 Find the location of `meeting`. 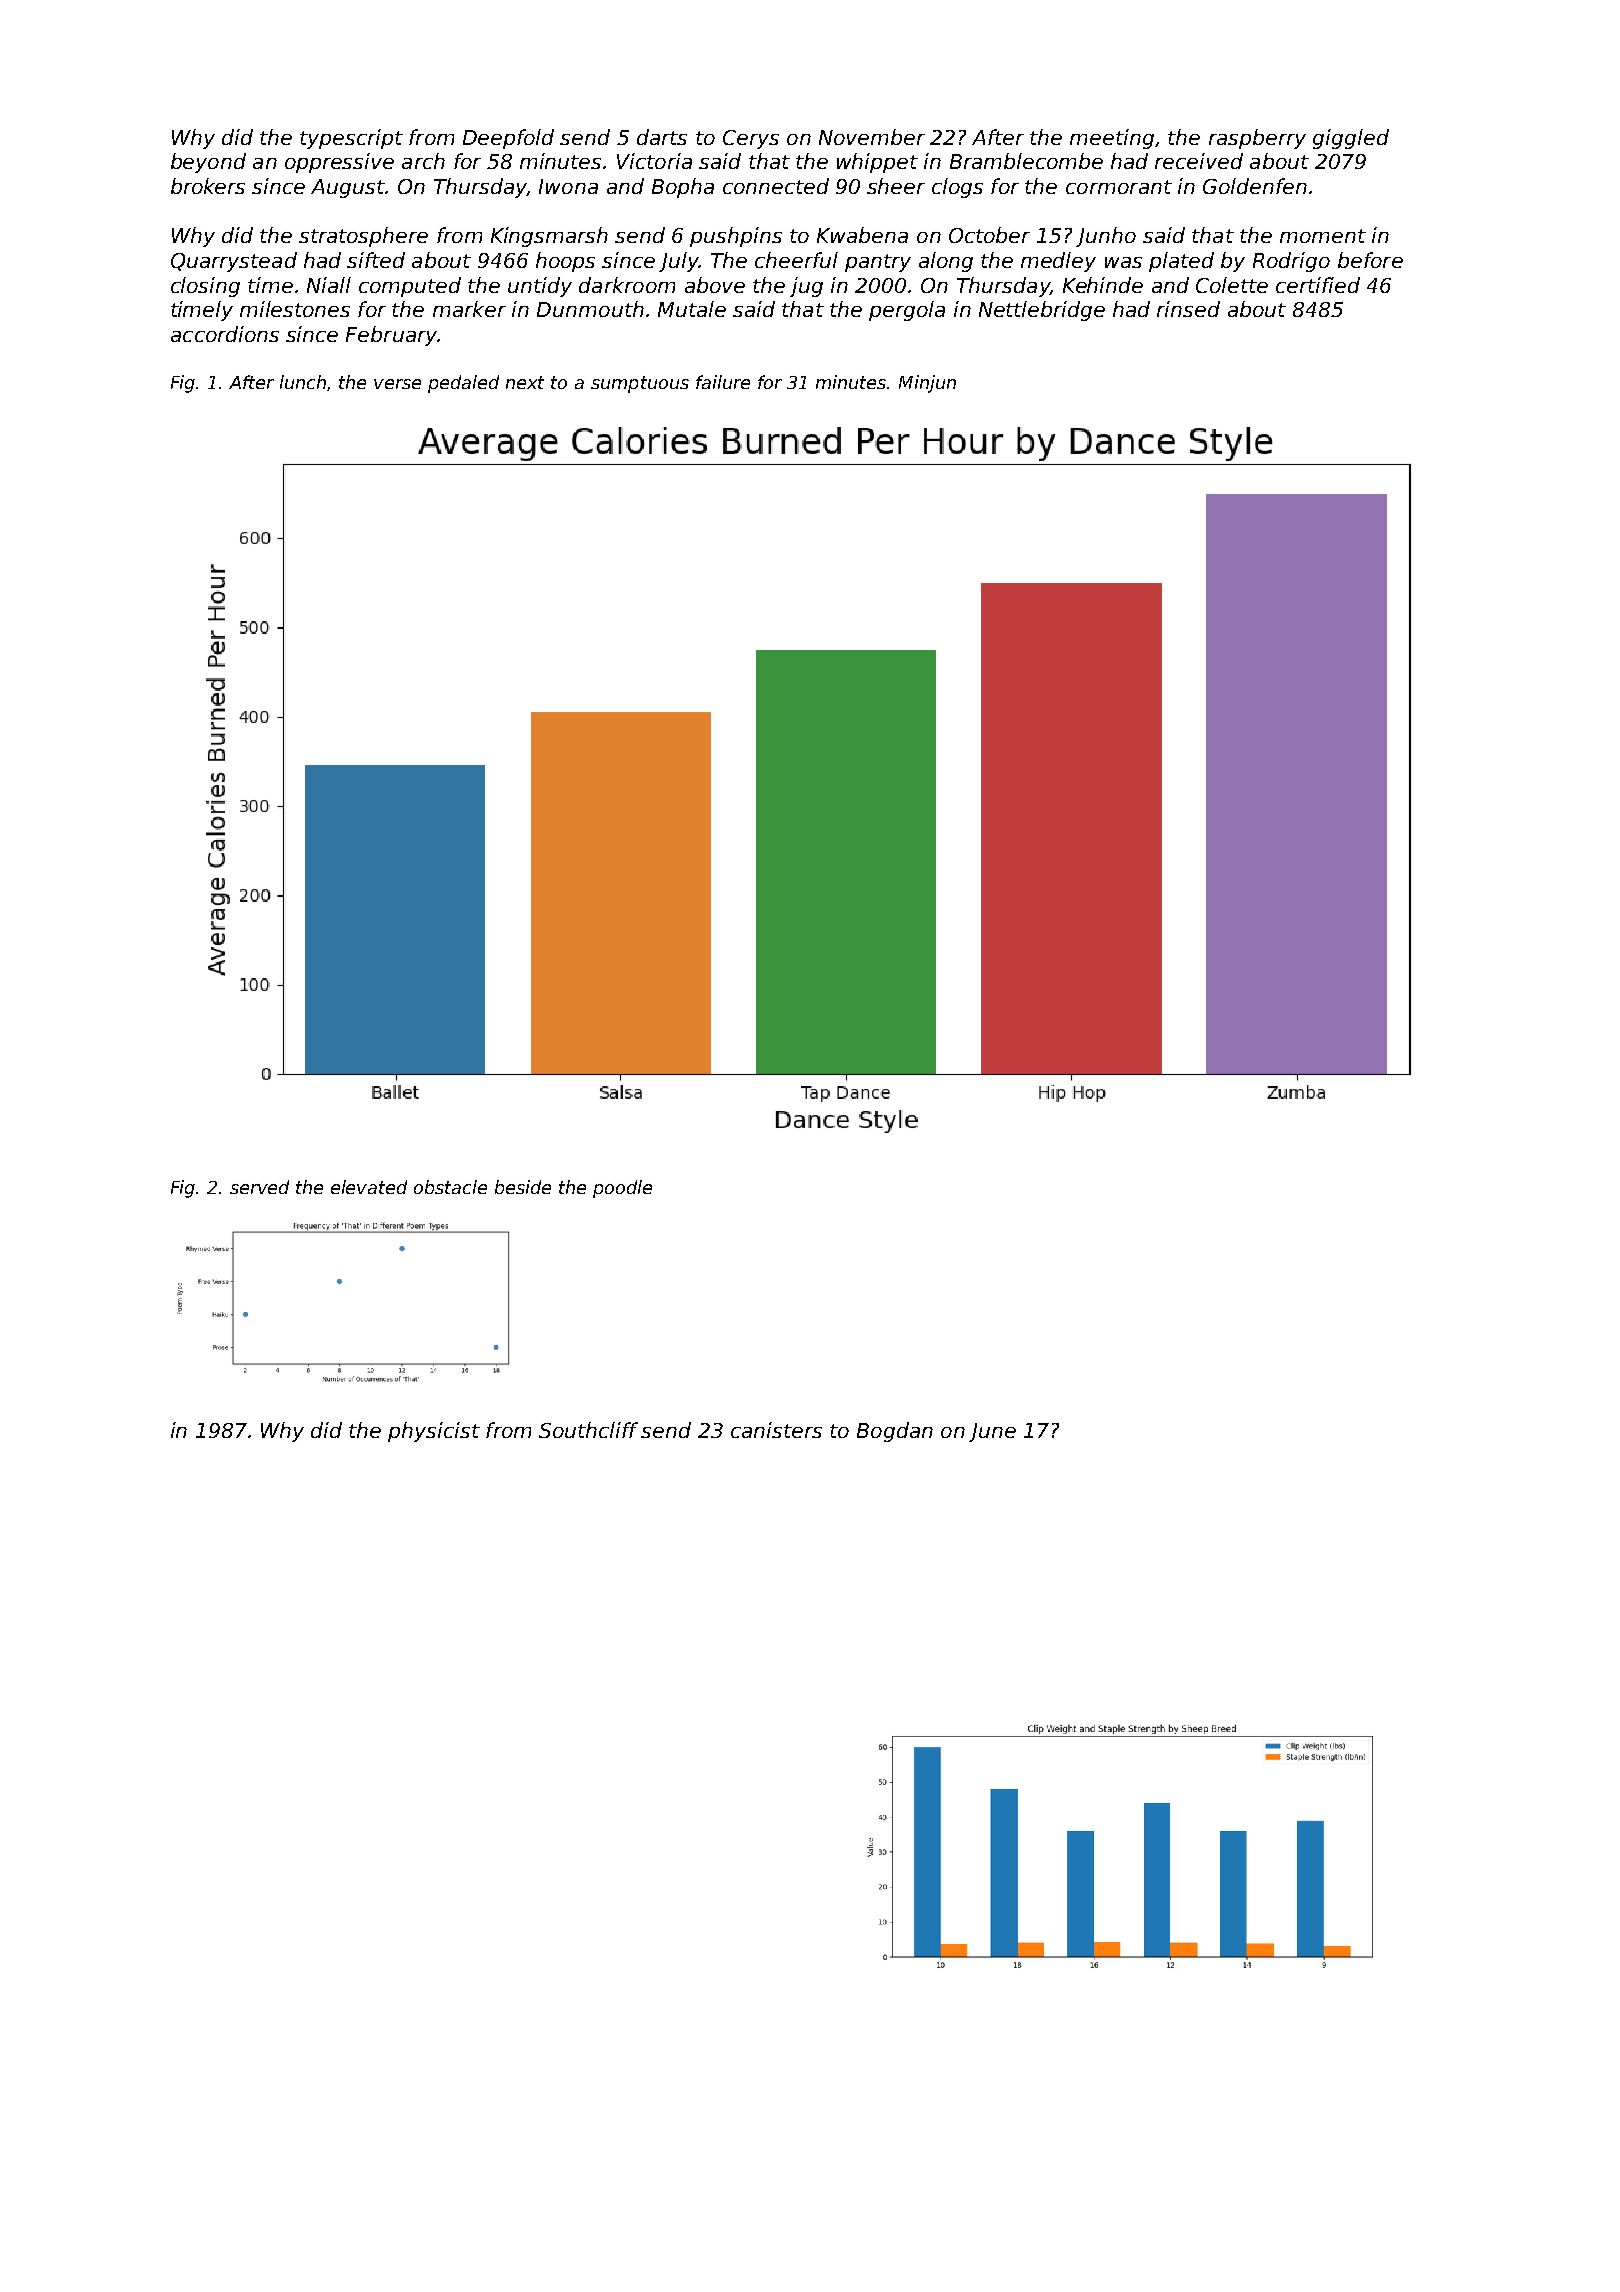

meeting is located at coordinates (1112, 139).
